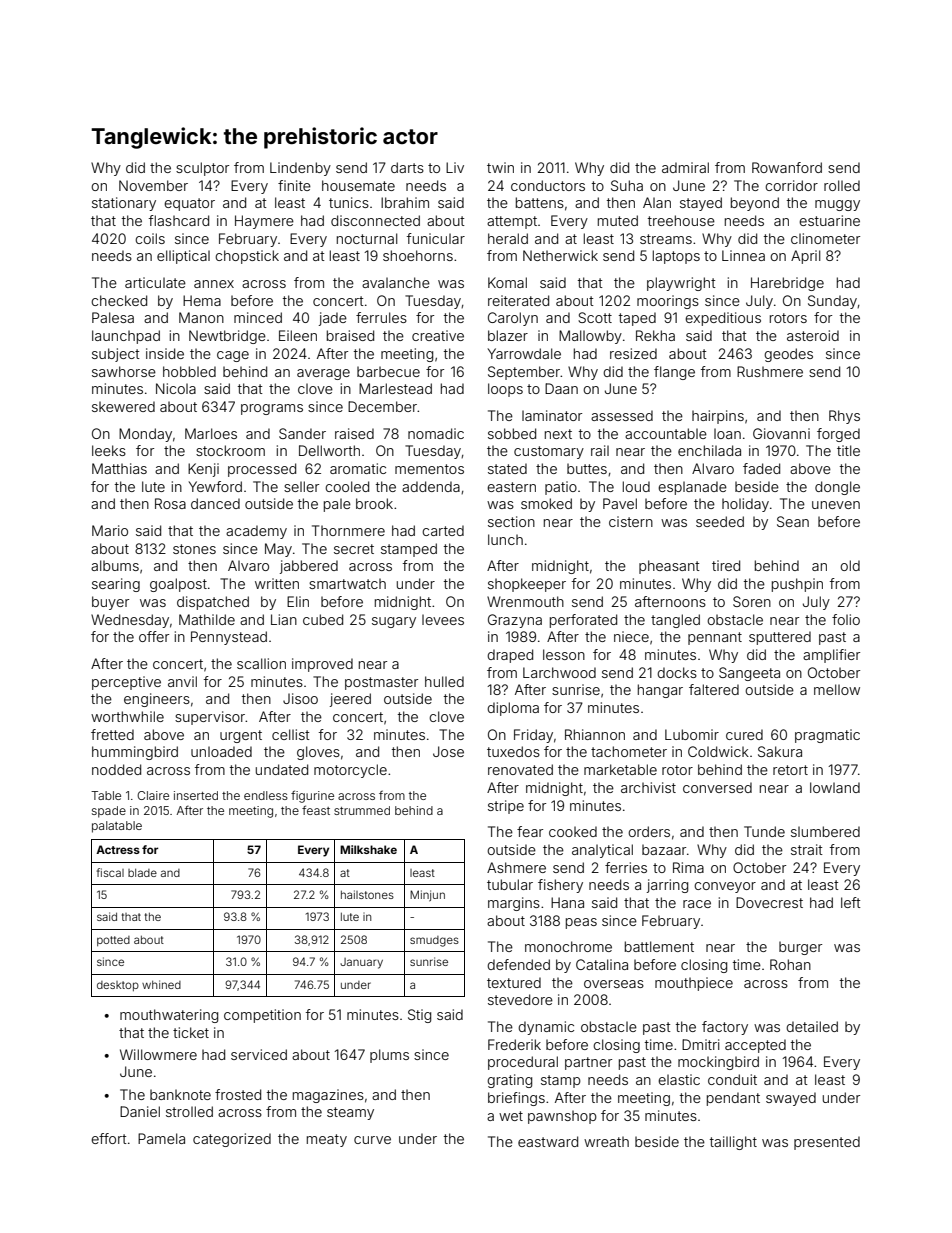 Image resolution: width=952 pixels, height=1233 pixels. Describe the element at coordinates (685, 167) in the page. I see `admiral` at that location.
